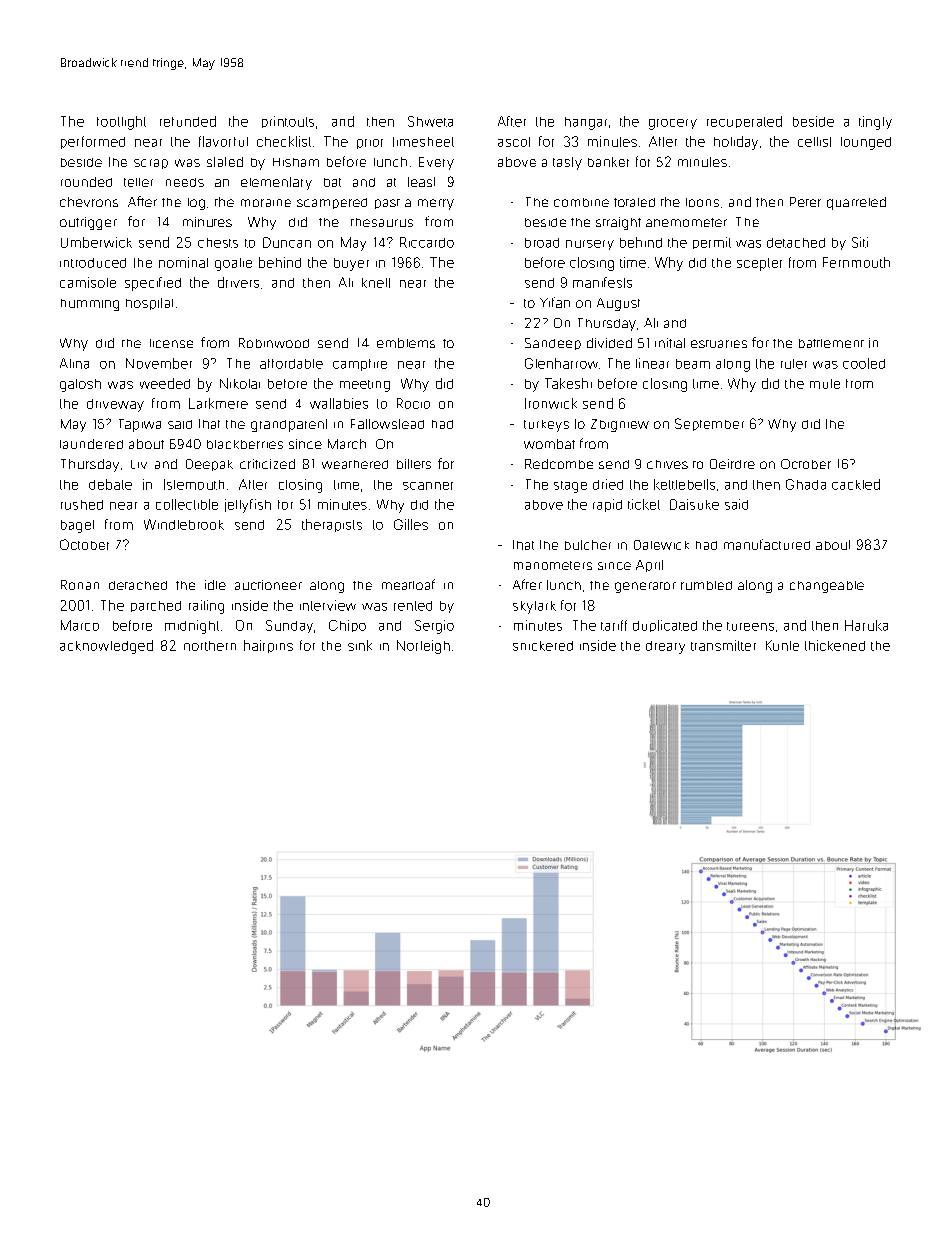 The width and height of the screenshot is (952, 1233). I want to click on tingly, so click(875, 123).
